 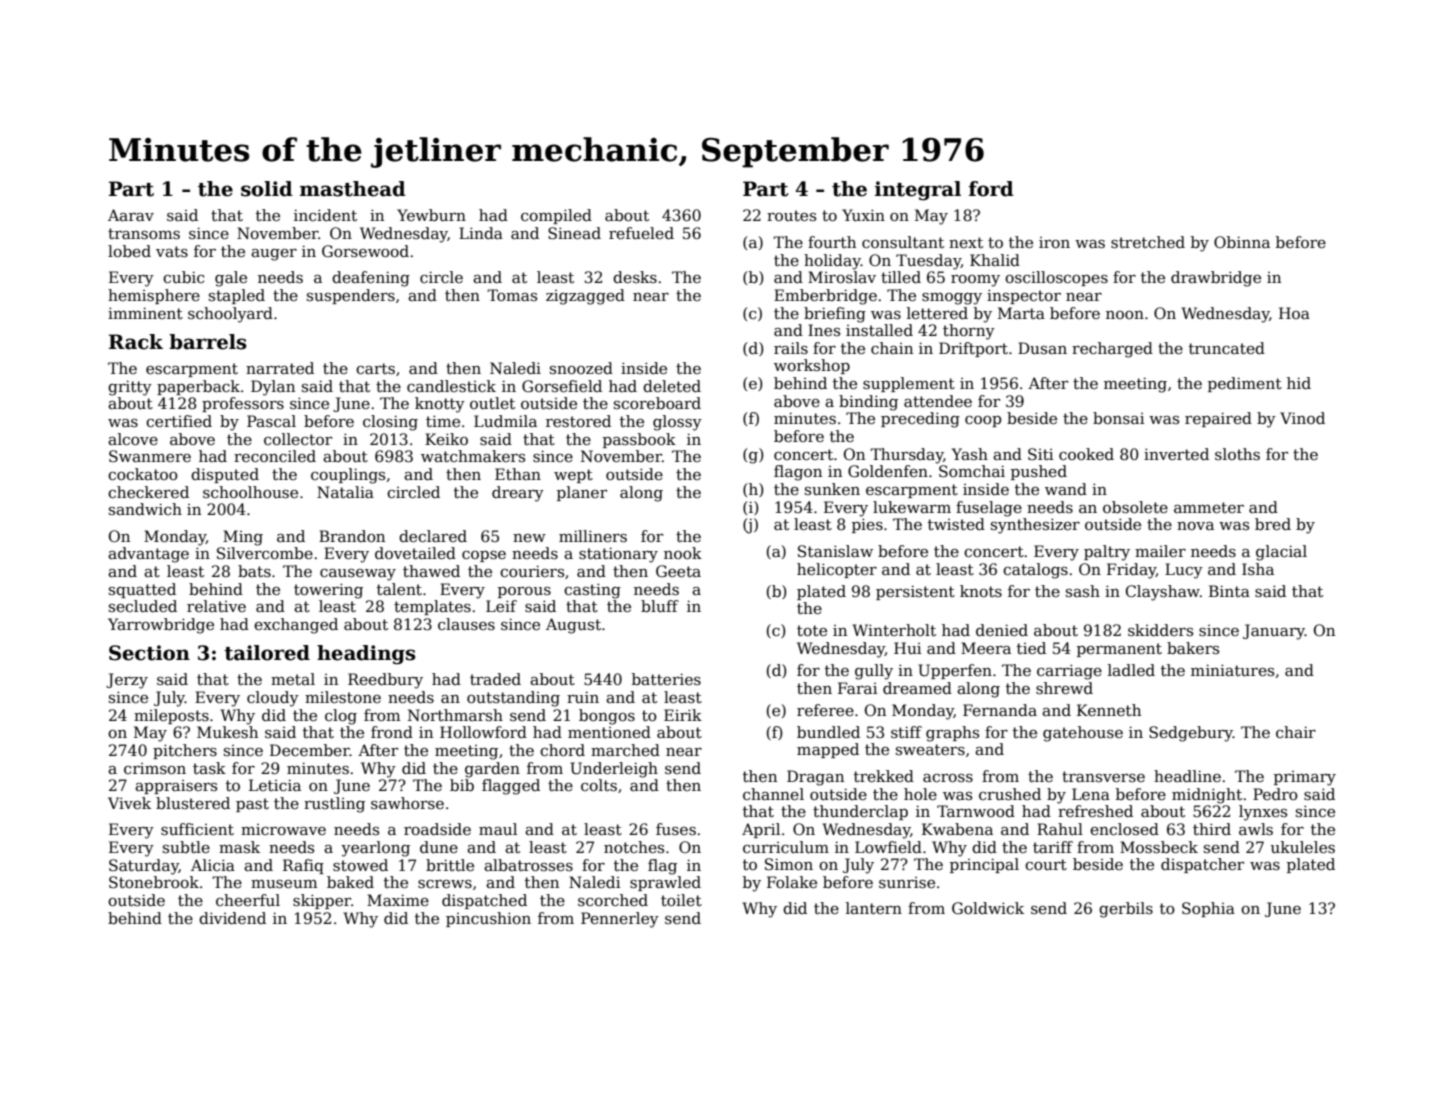 I want to click on masthead, so click(x=353, y=189).
